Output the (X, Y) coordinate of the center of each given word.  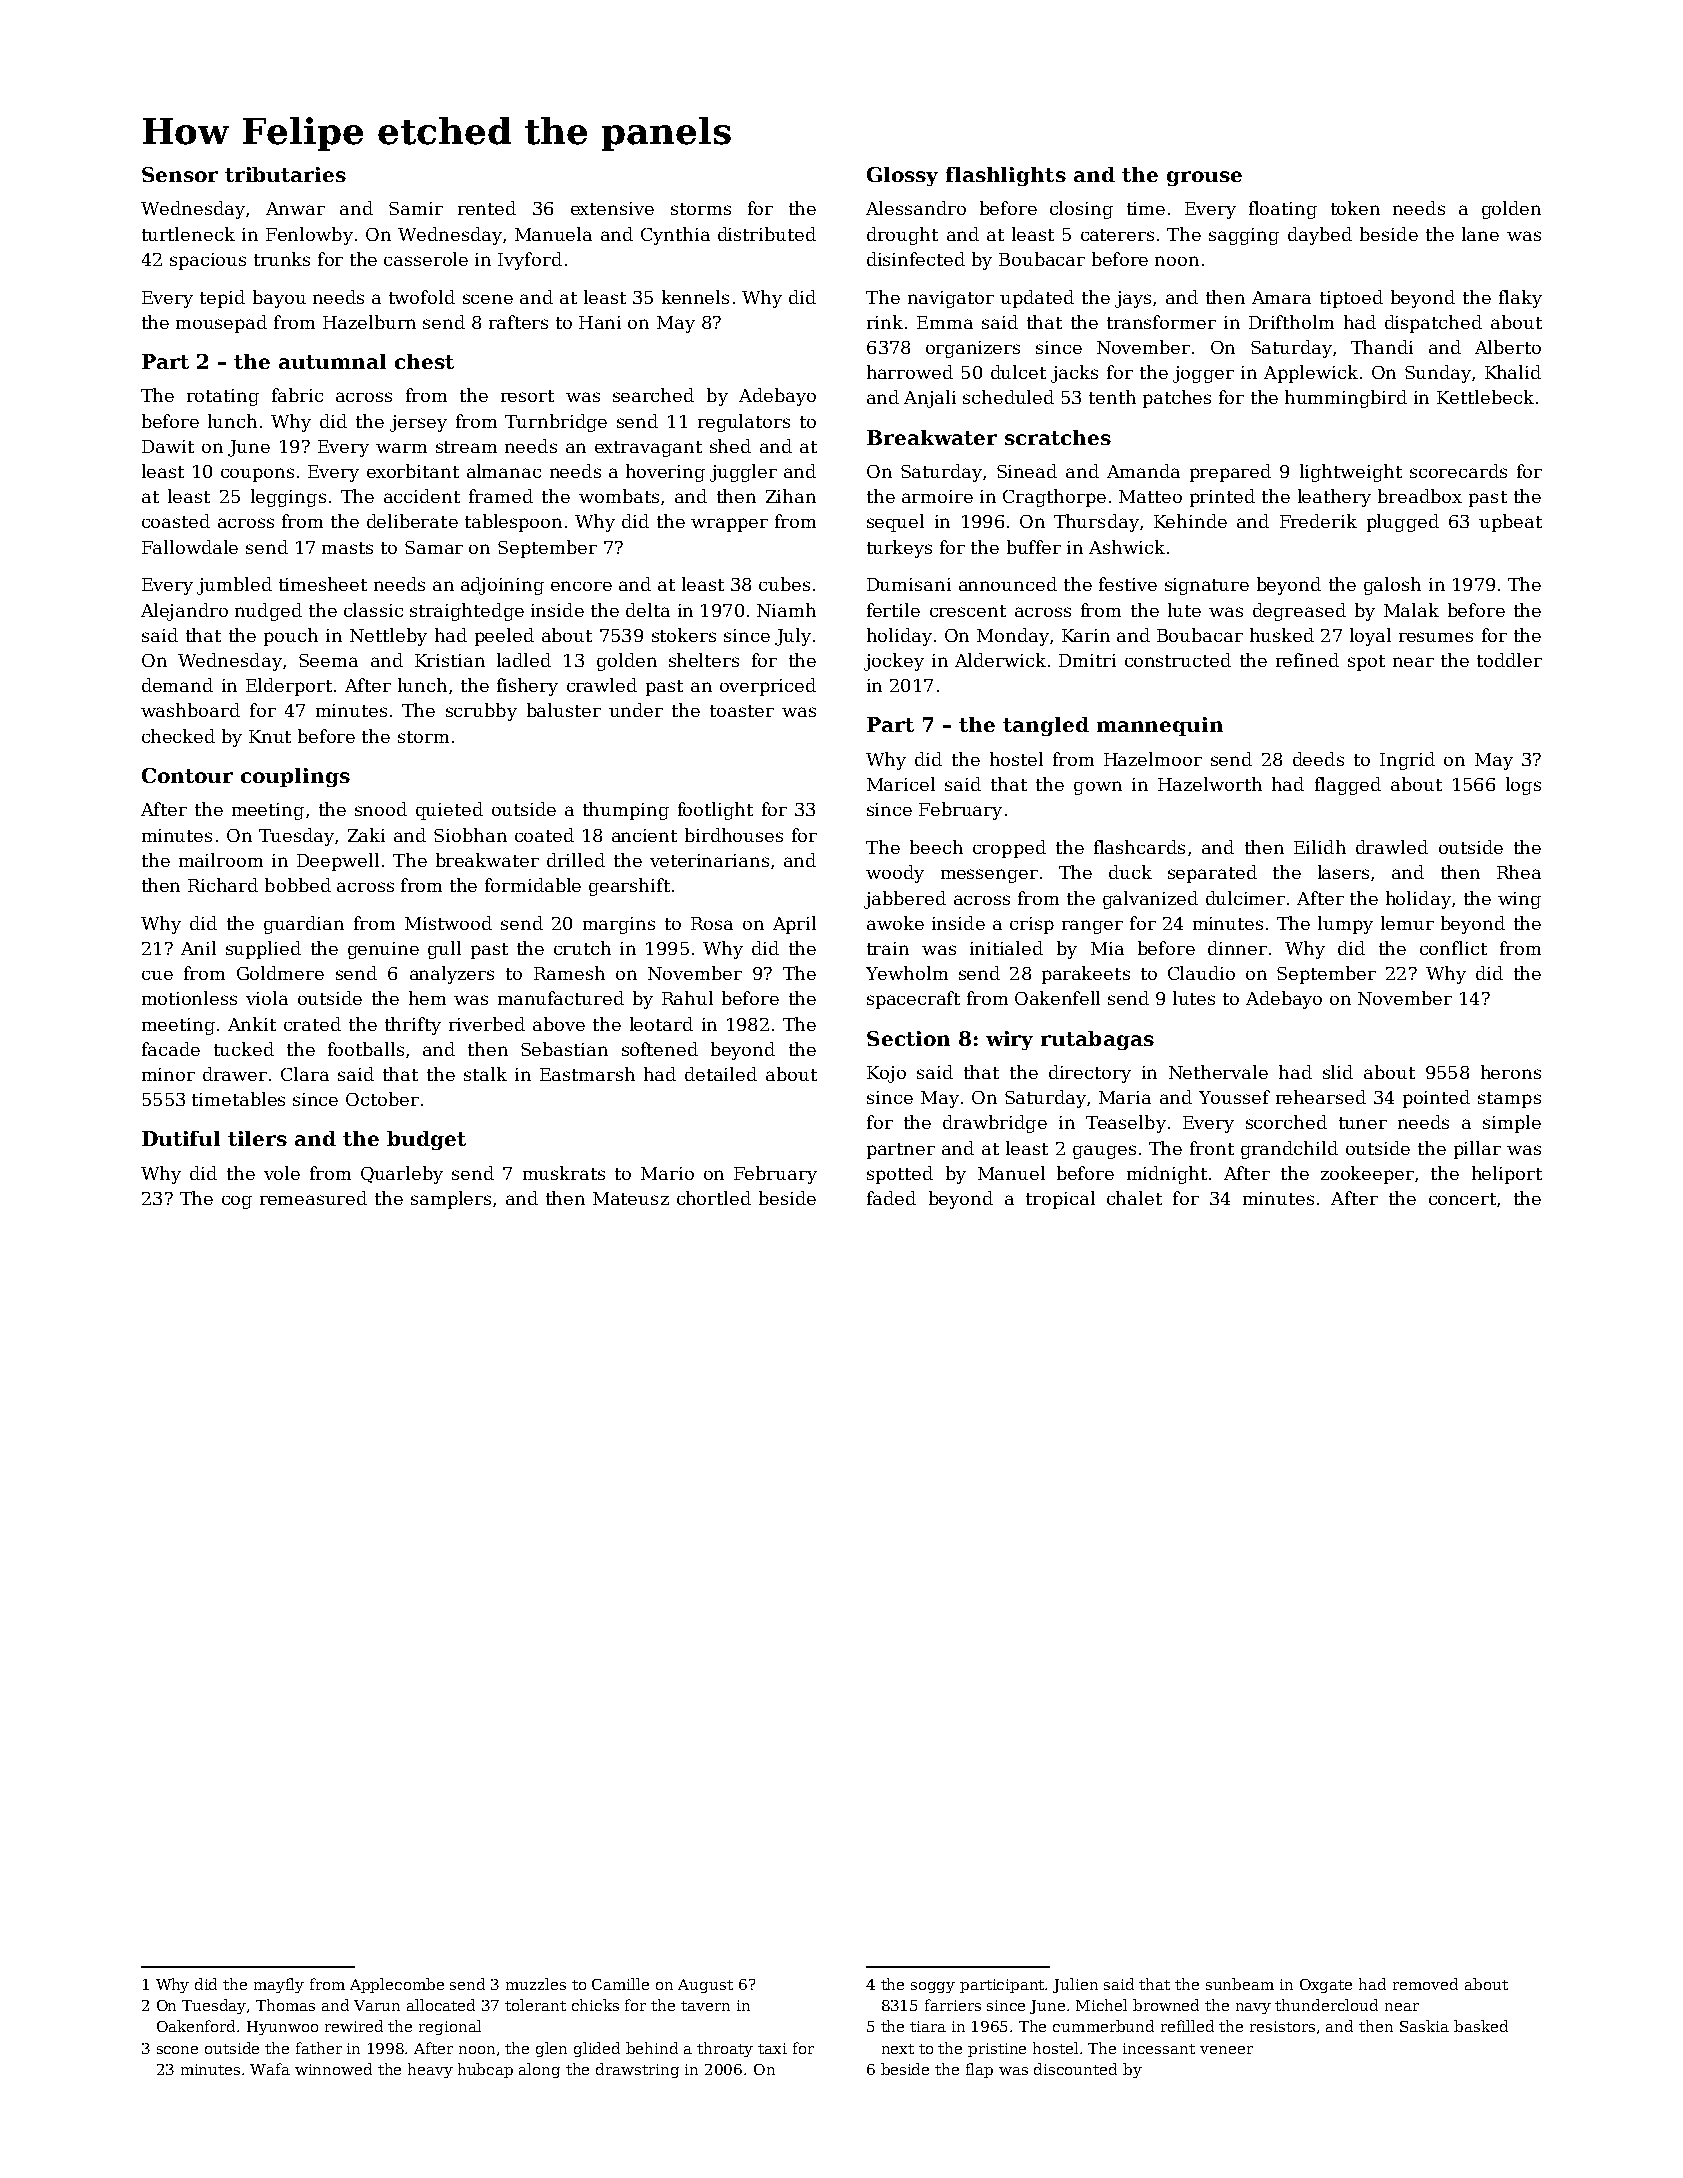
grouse (1204, 178)
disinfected (916, 259)
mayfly (279, 1985)
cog (237, 1202)
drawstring (637, 2070)
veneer (1226, 2050)
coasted (176, 521)
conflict (1453, 948)
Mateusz (631, 1198)
